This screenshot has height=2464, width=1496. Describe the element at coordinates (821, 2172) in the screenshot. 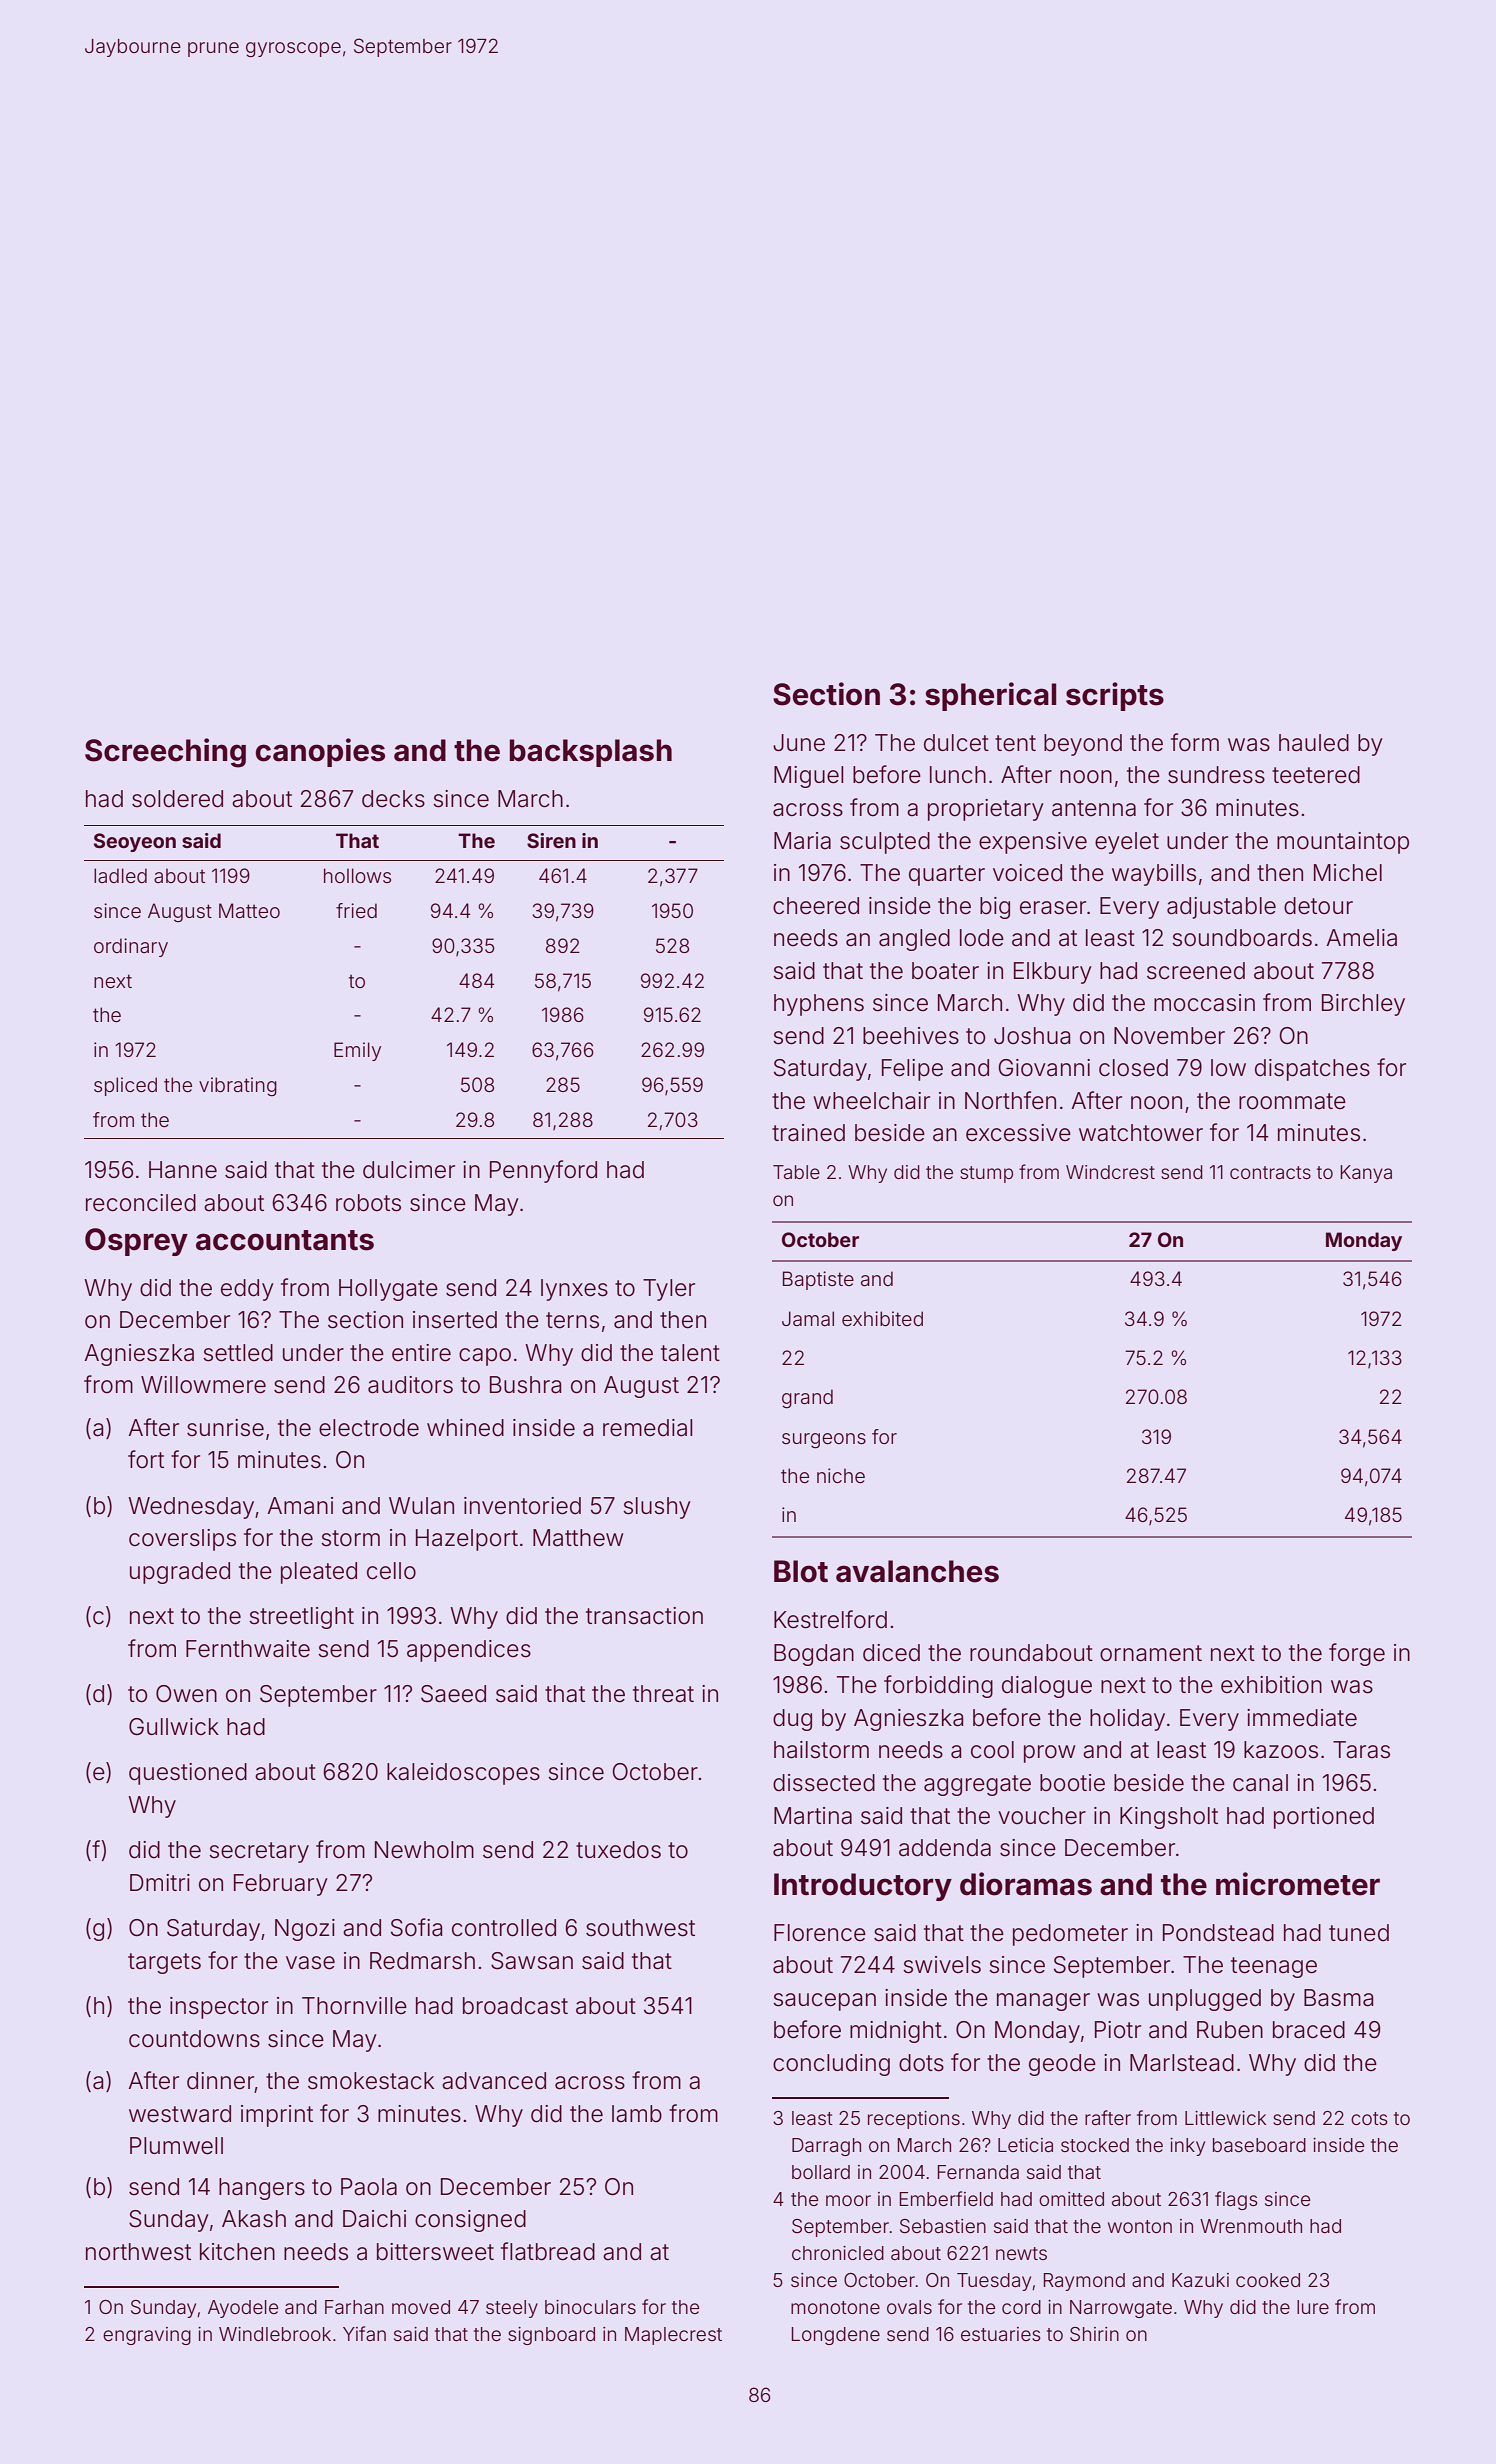

I see `bollard` at that location.
